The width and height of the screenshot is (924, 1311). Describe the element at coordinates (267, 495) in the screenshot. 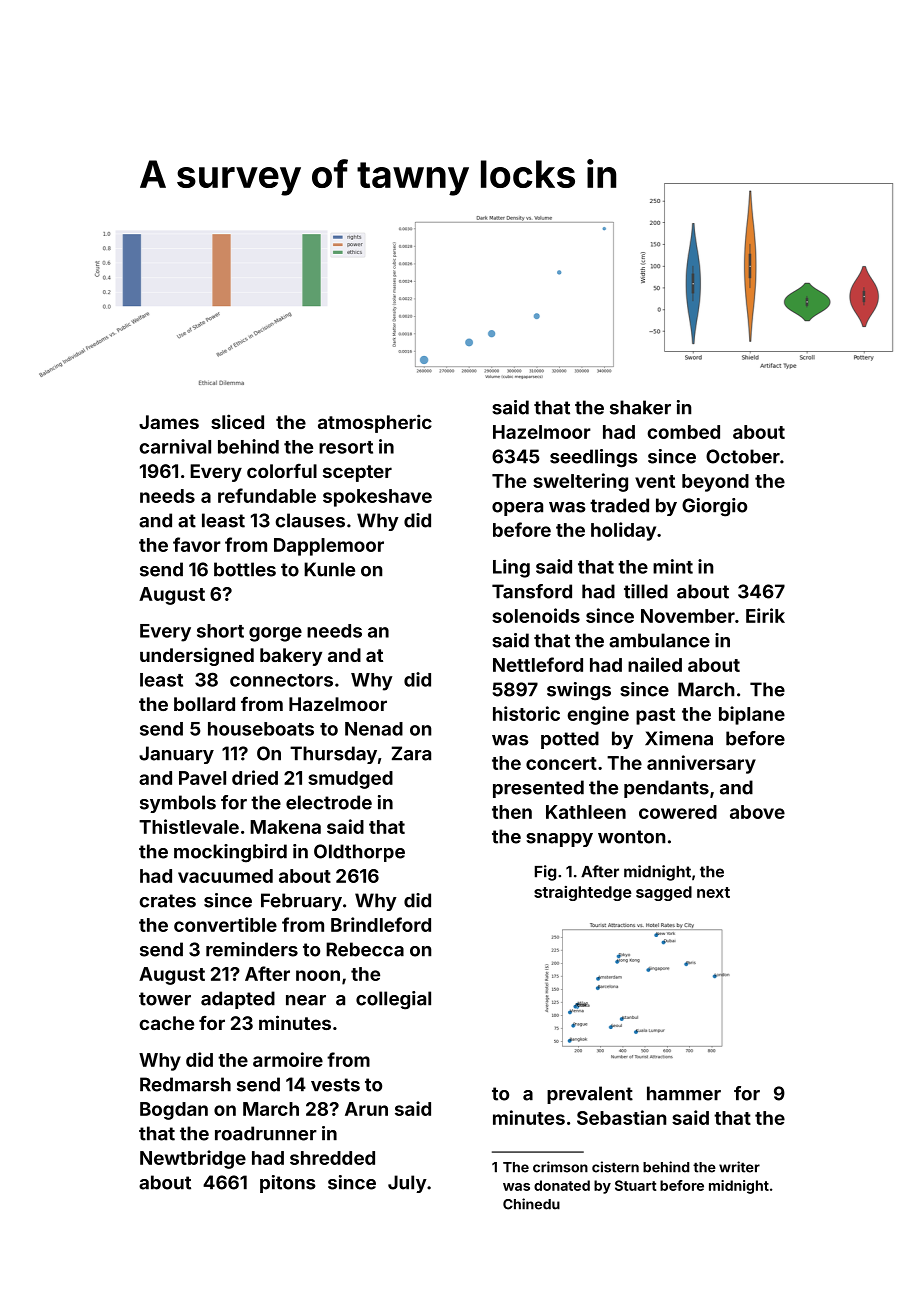

I see `refundable` at that location.
